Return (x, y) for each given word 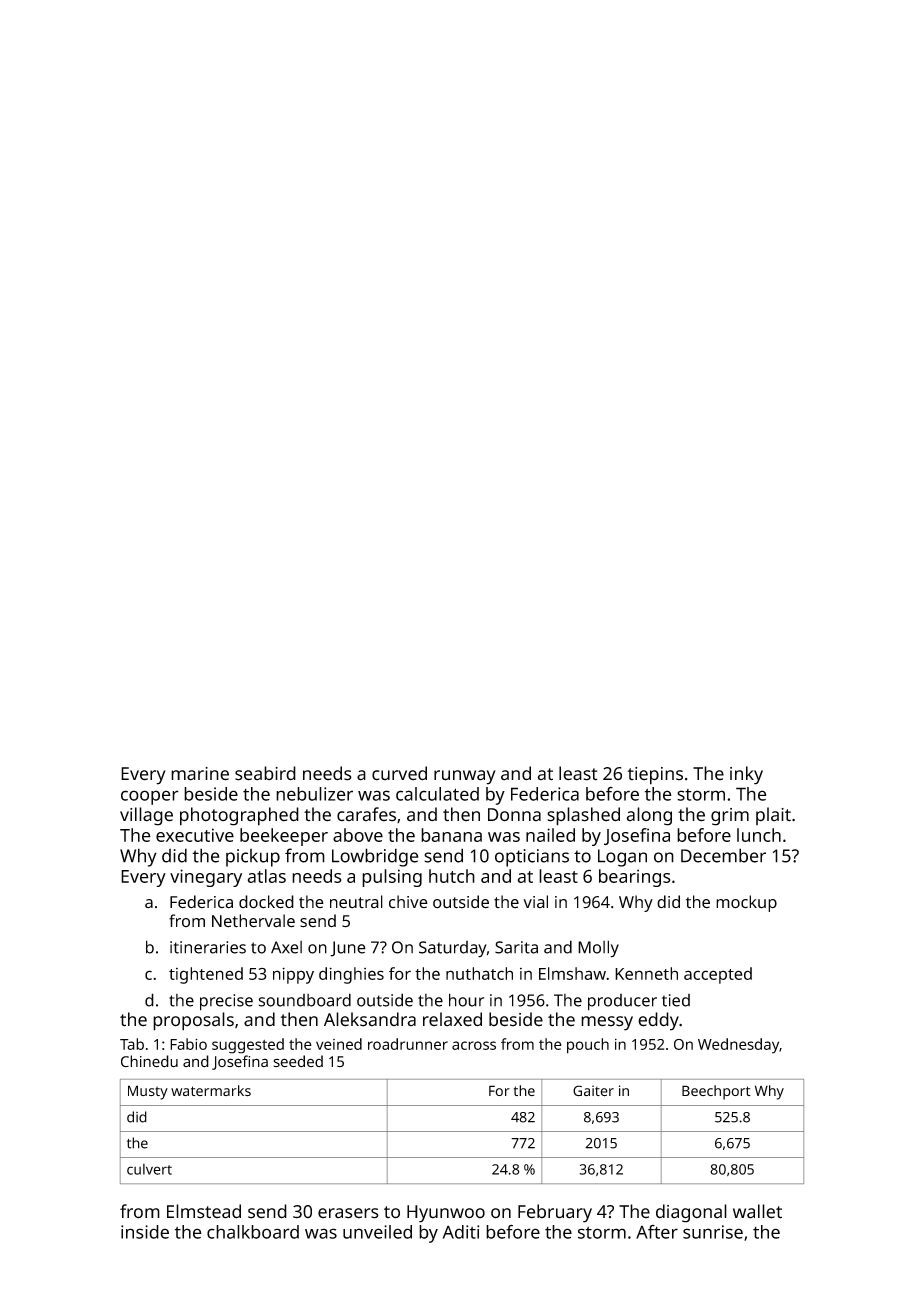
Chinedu (149, 1061)
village (146, 816)
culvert (149, 1169)
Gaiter (593, 1091)
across (474, 1045)
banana (451, 835)
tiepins (655, 776)
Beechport (716, 1092)
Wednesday (738, 1046)
